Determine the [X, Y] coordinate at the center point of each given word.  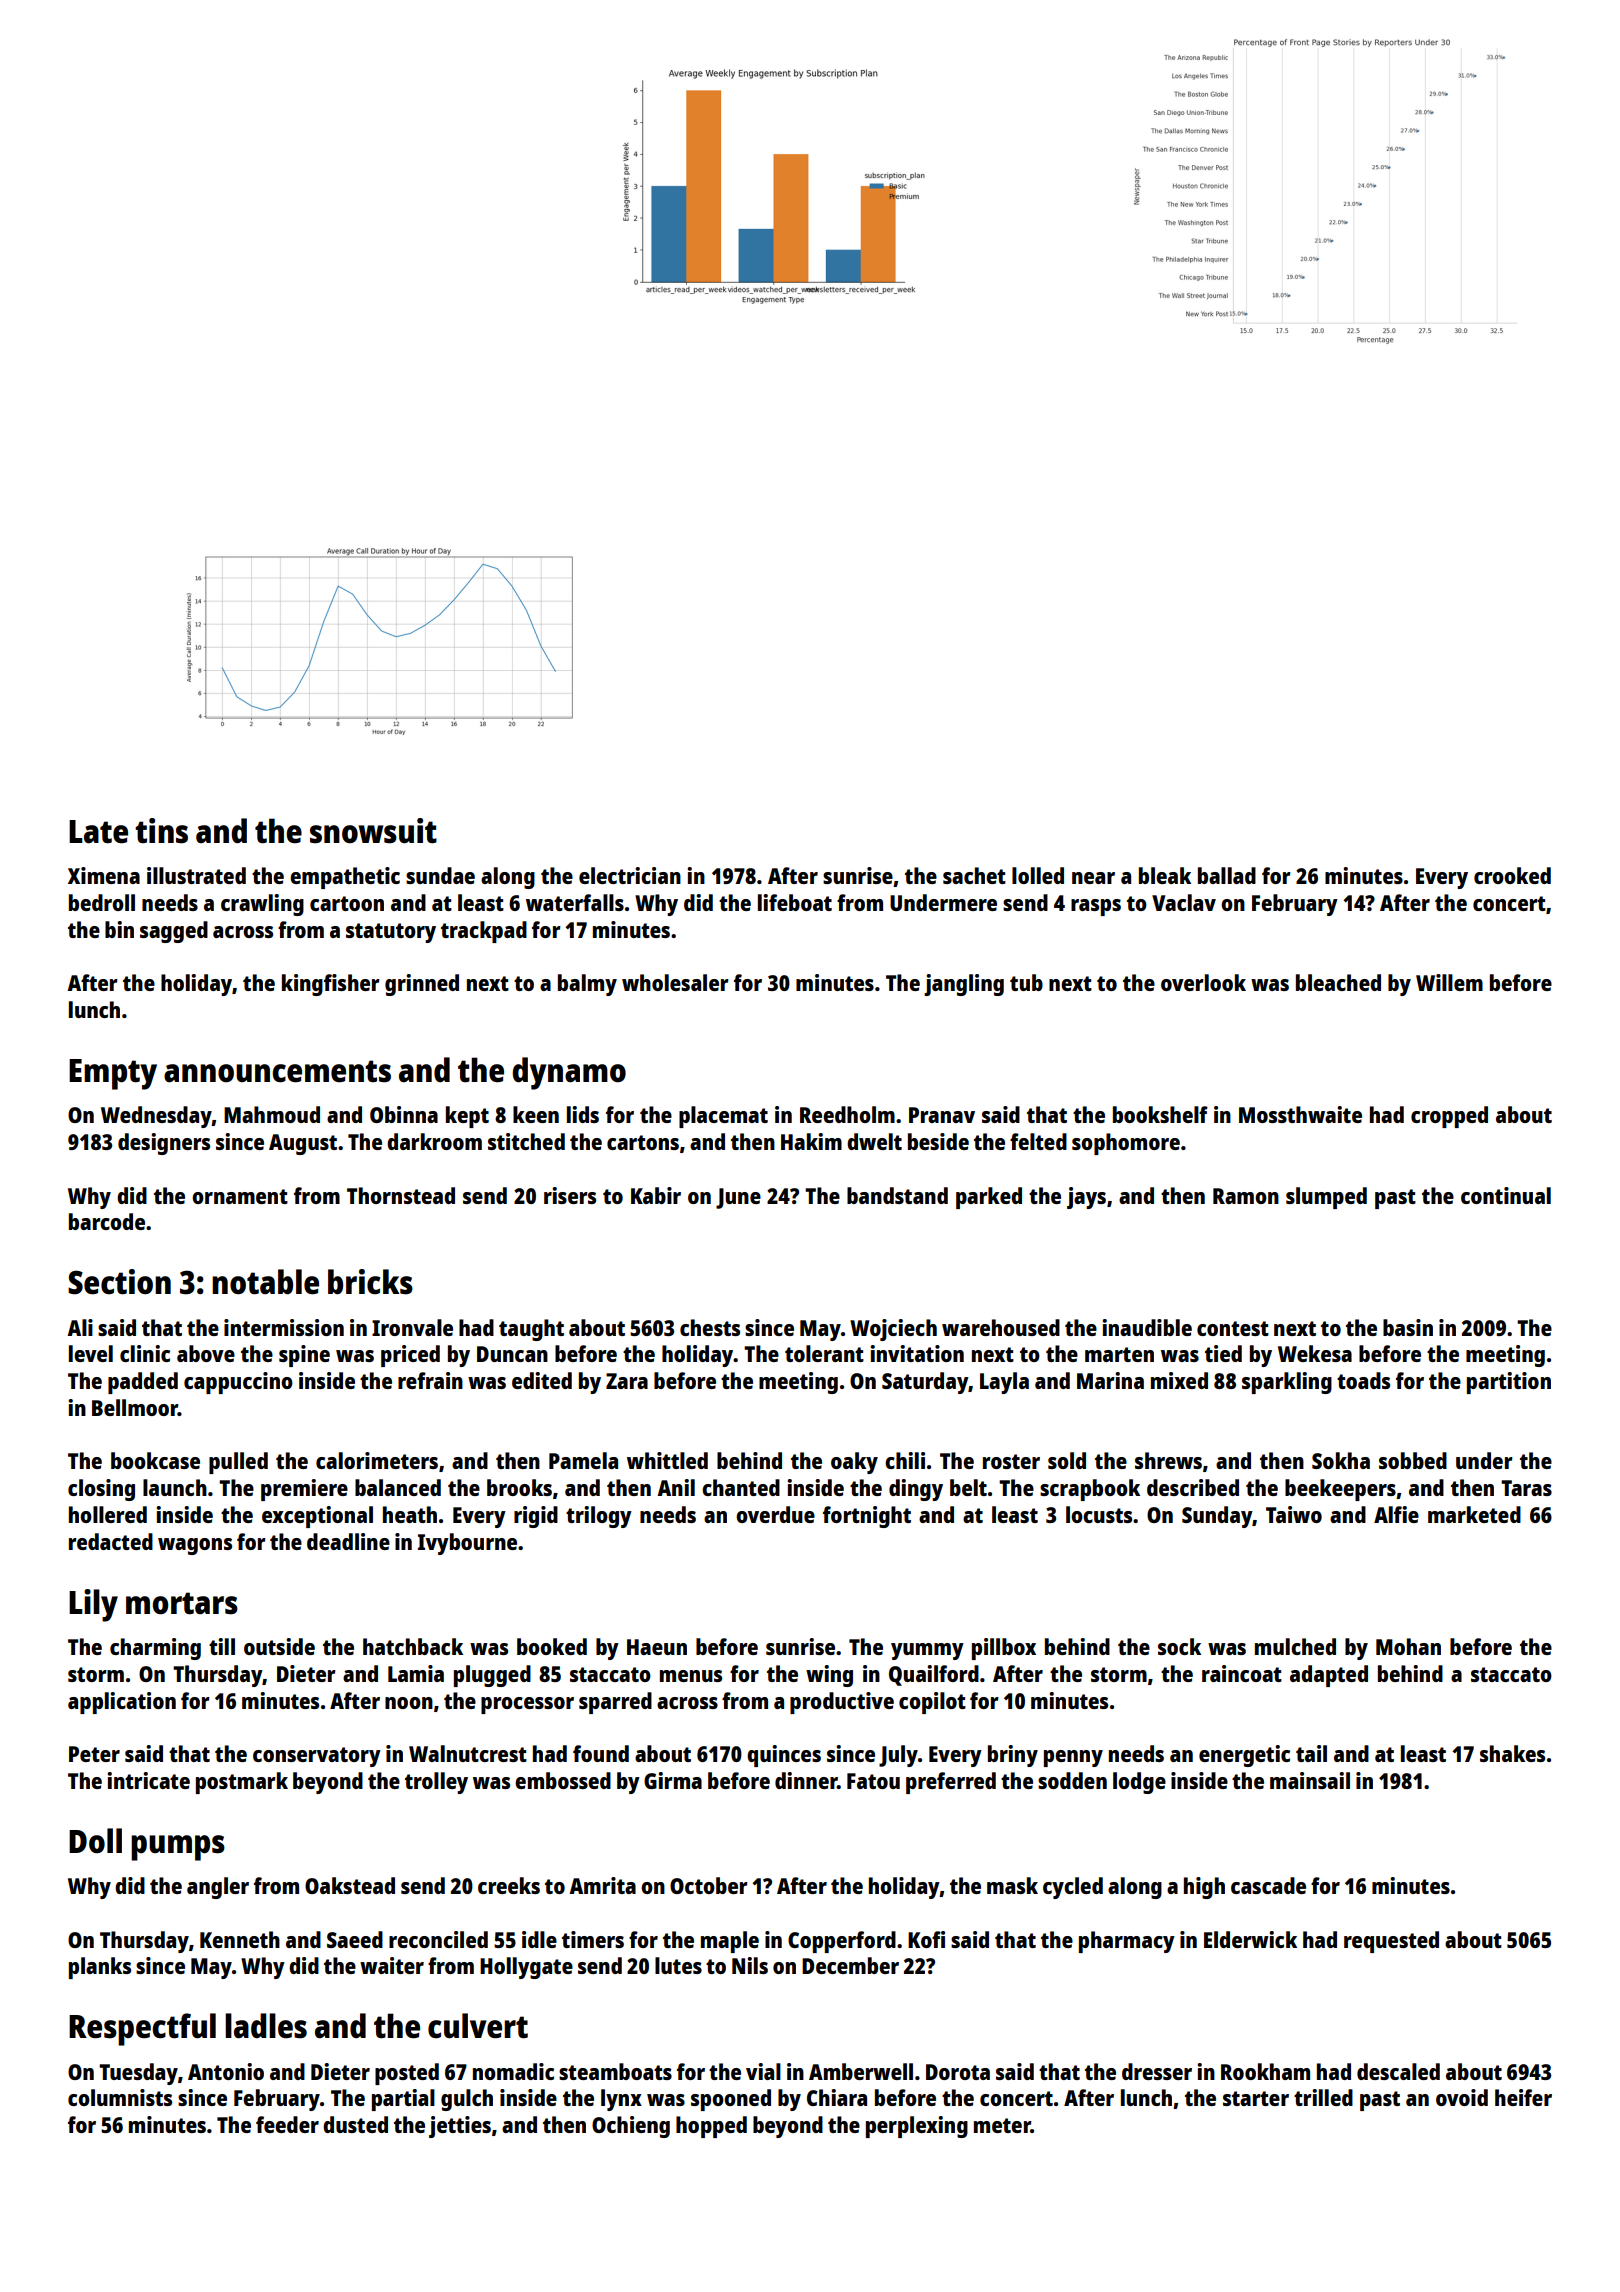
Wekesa [1315, 1353]
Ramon [1246, 1196]
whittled [667, 1460]
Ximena [104, 875]
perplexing [917, 2127]
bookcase [155, 1460]
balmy [587, 985]
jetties [460, 2127]
